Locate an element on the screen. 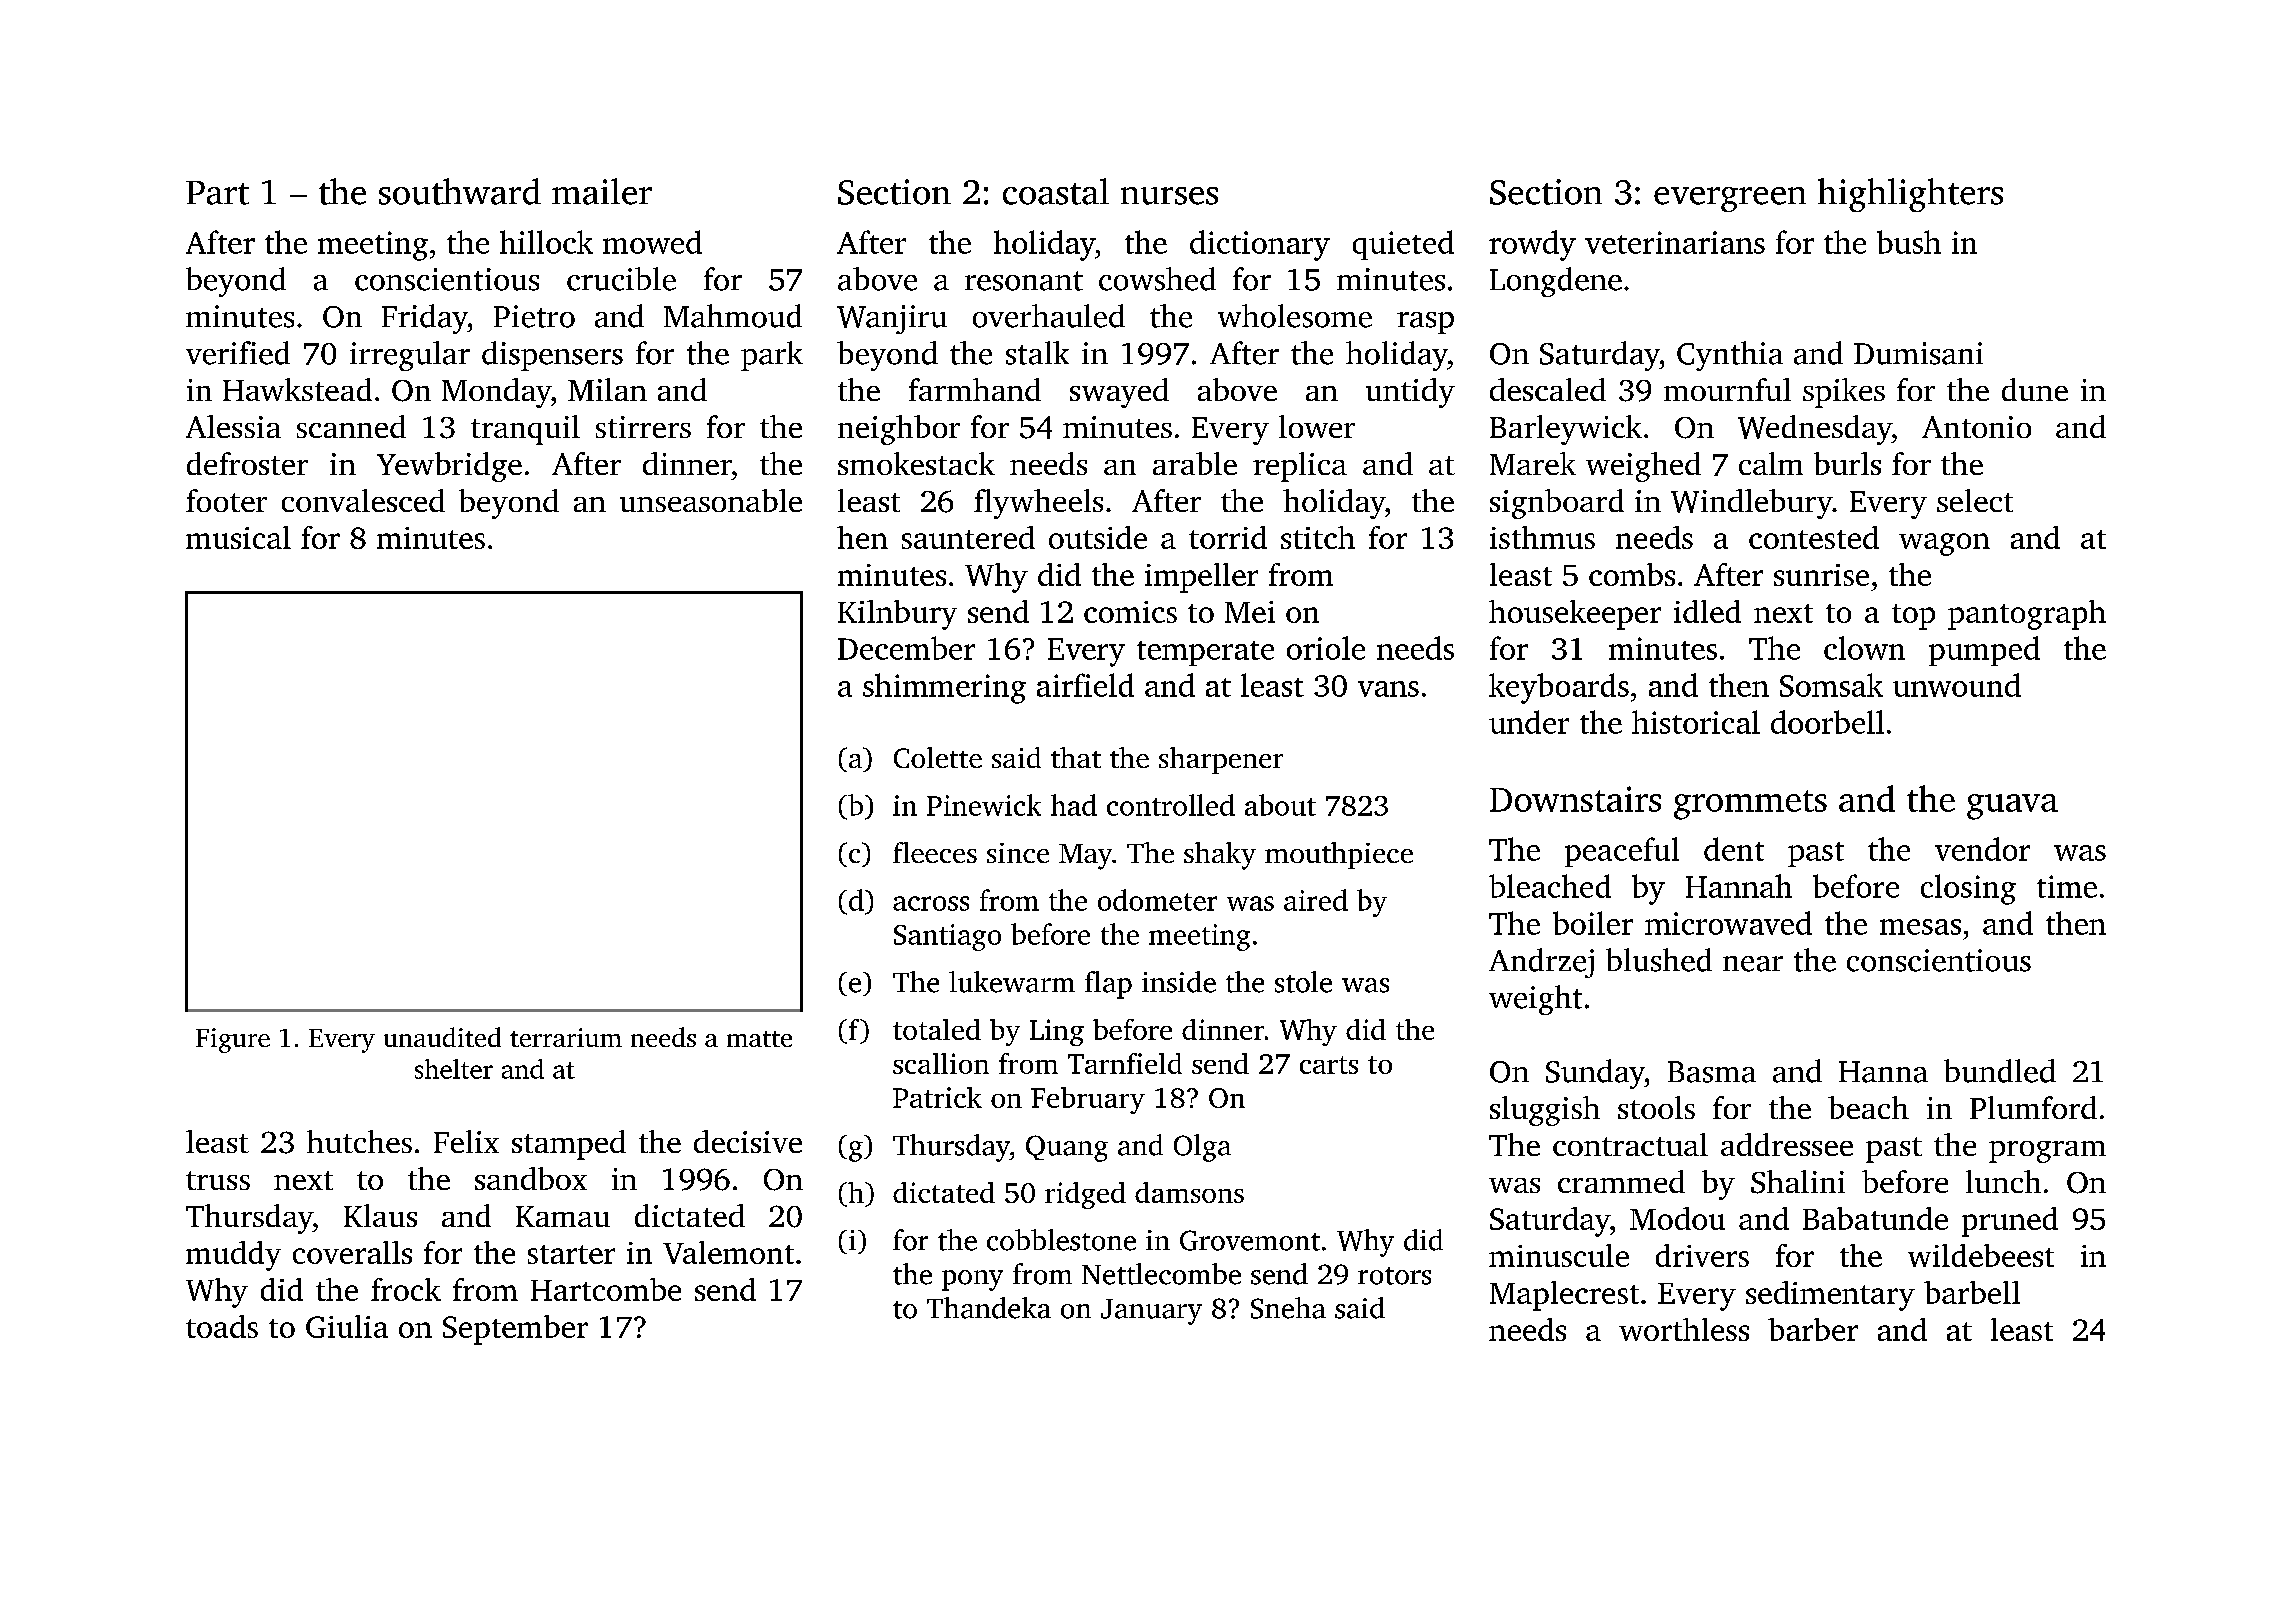  dune is located at coordinates (2035, 389).
